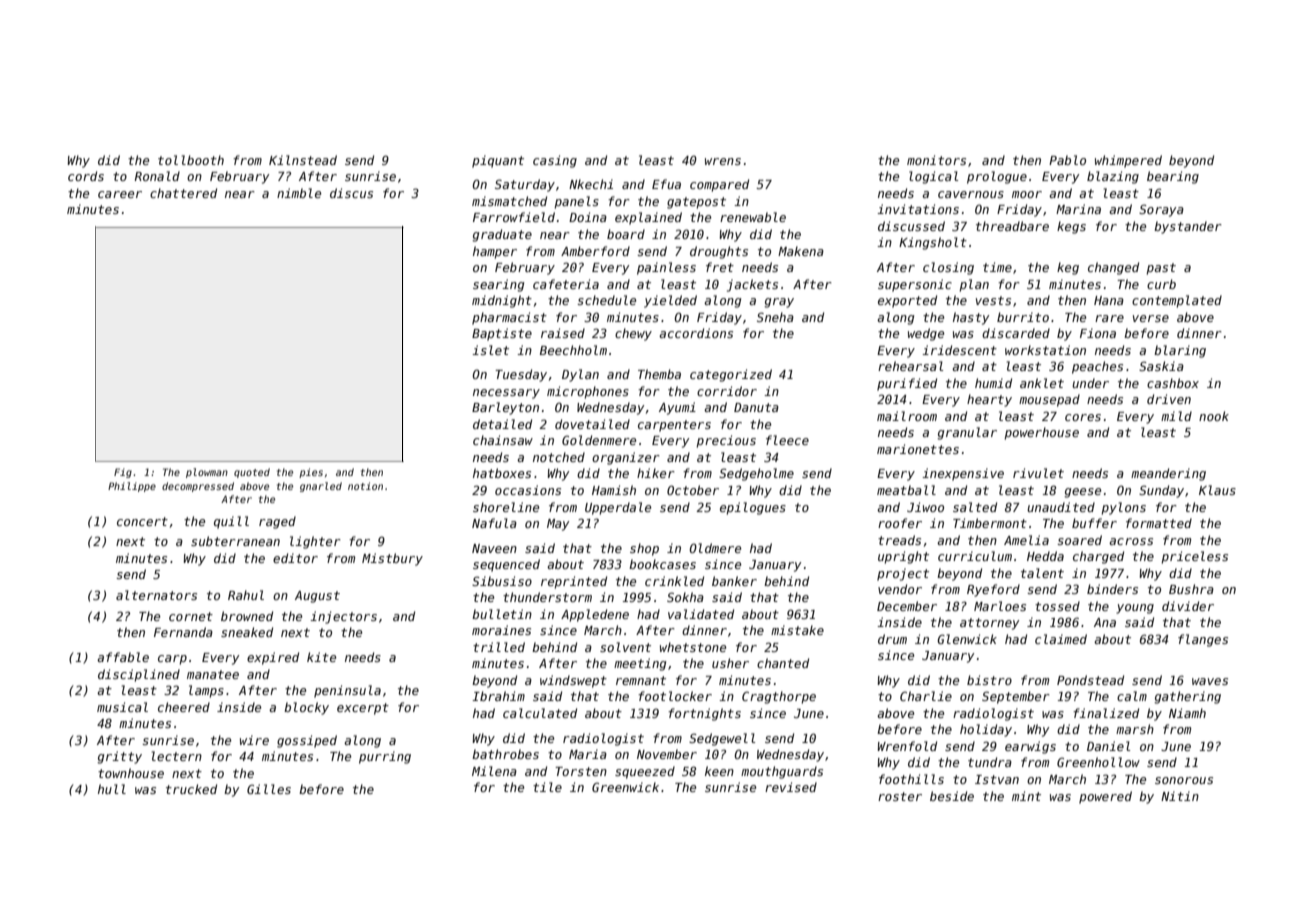 The height and width of the screenshot is (924, 1308). I want to click on validated, so click(701, 614).
